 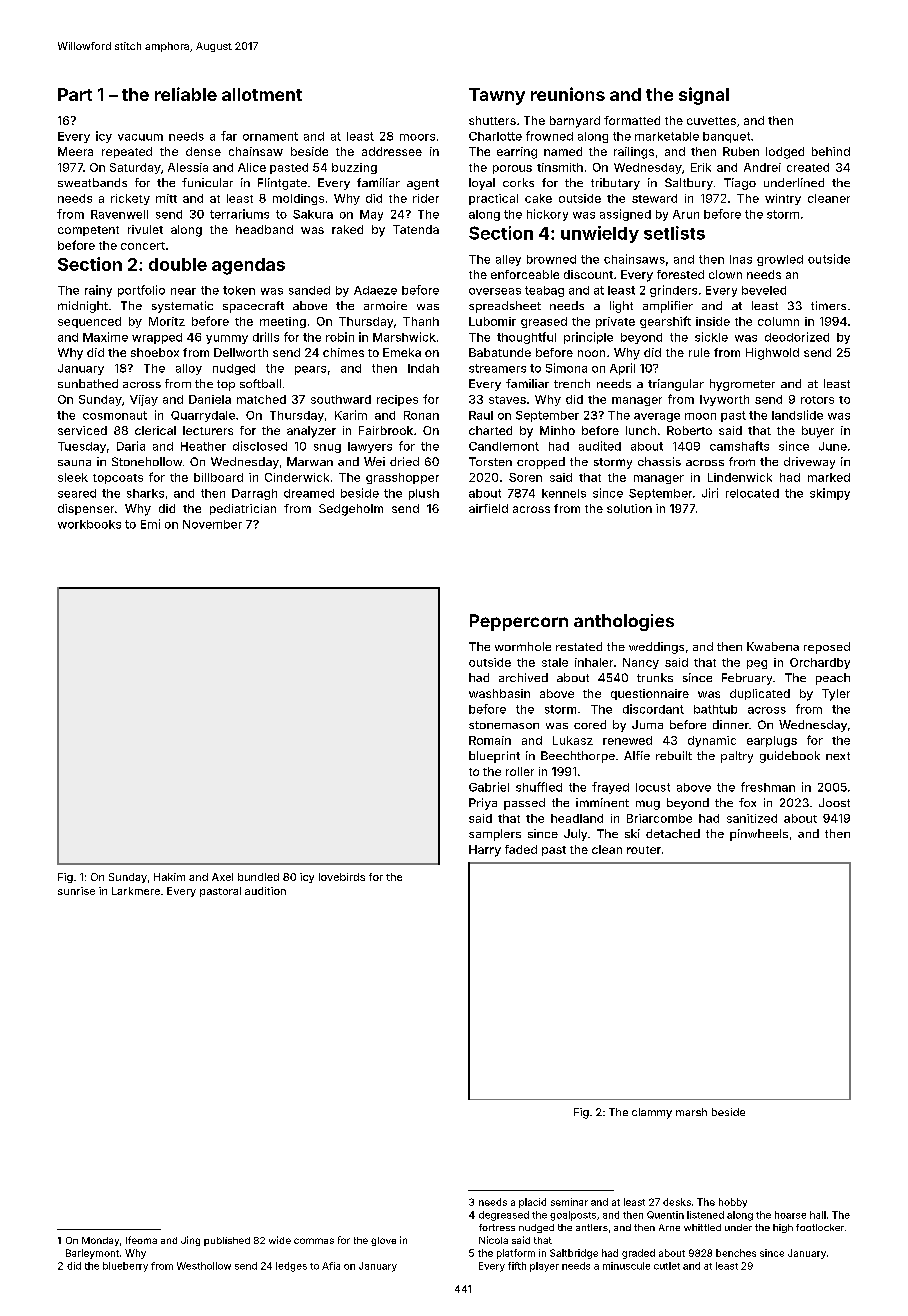 I want to click on Arne, so click(x=669, y=1227).
